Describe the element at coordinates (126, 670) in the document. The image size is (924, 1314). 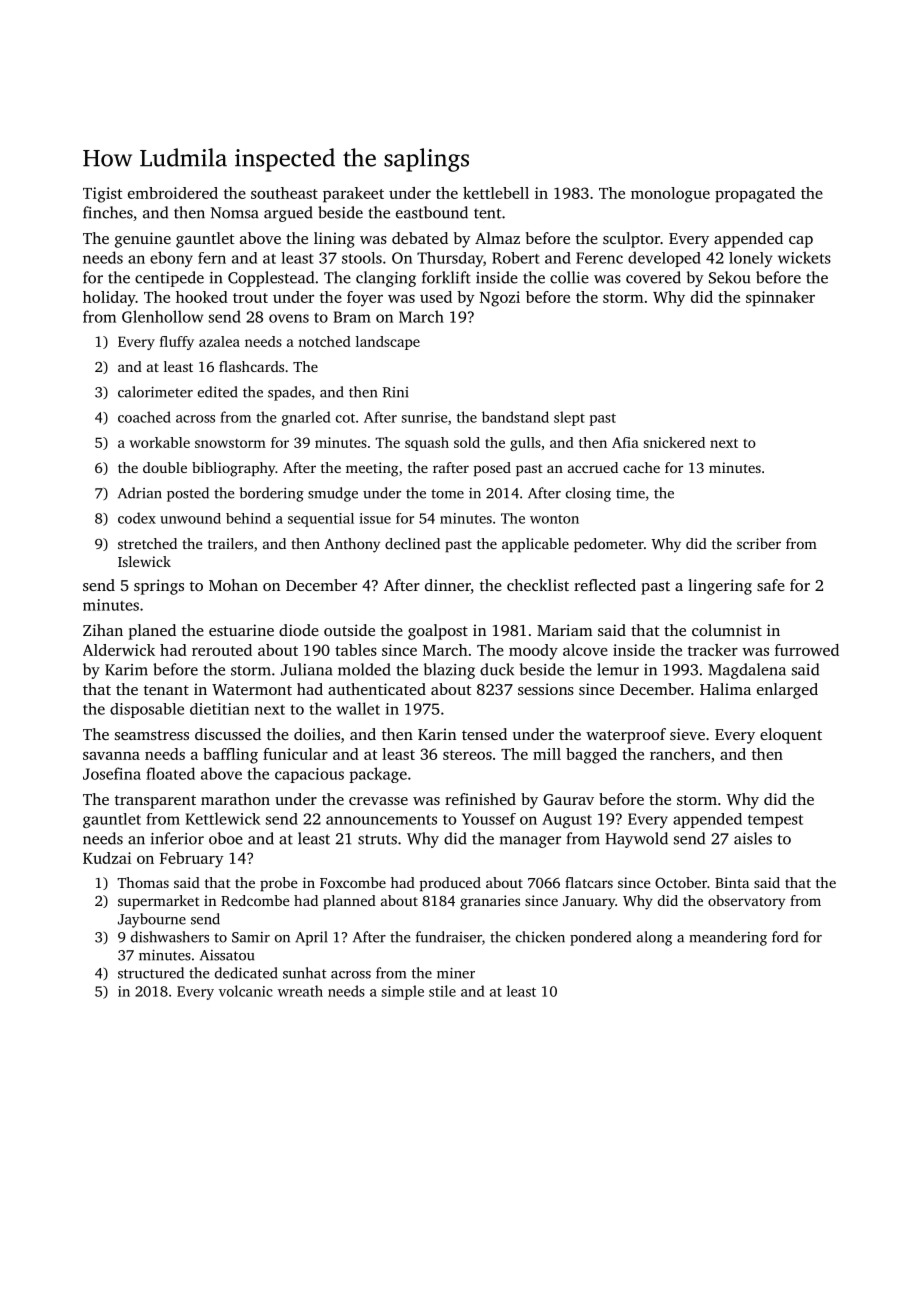
I see `Karim` at that location.
